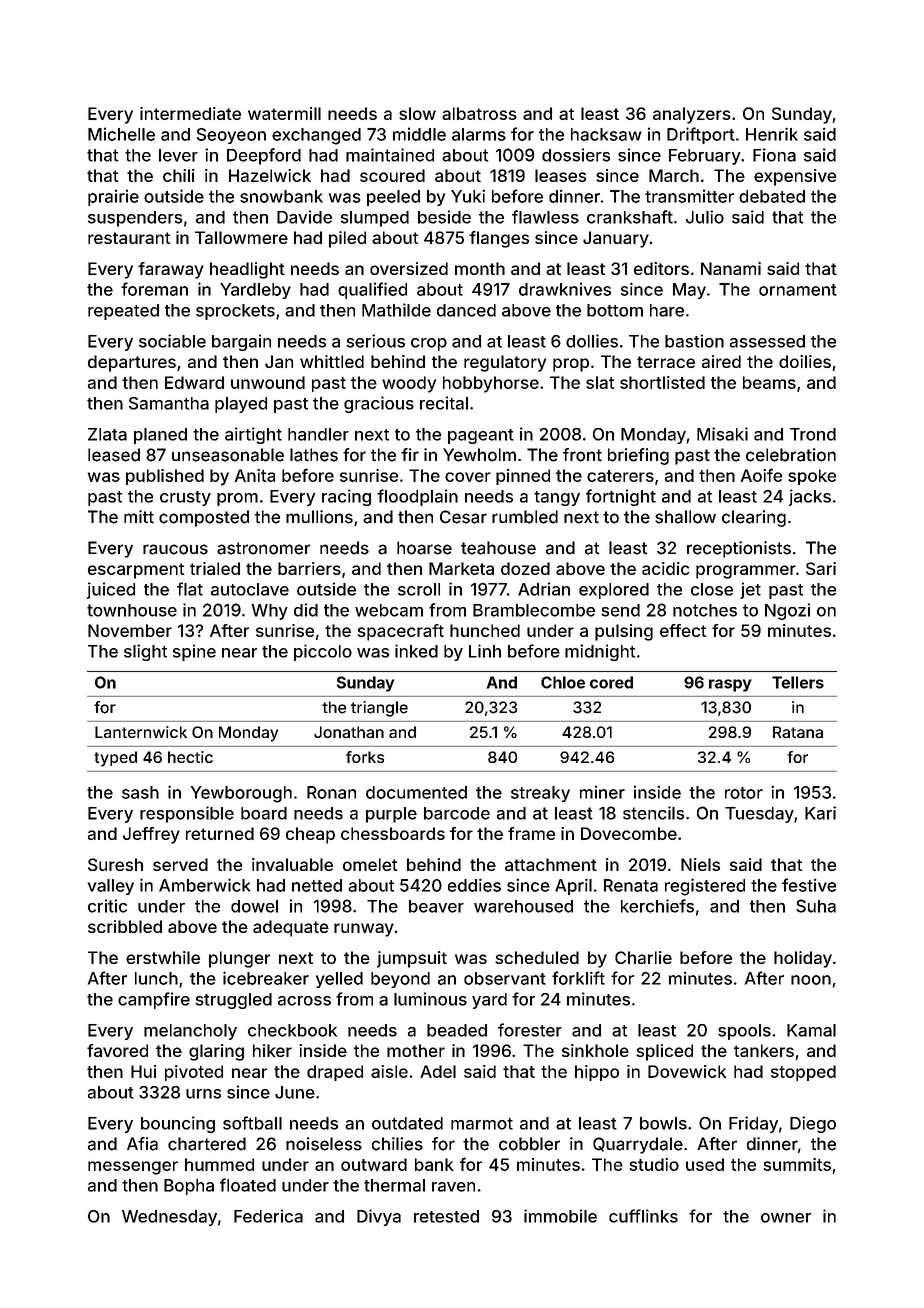  I want to click on Yewborough, so click(241, 794).
